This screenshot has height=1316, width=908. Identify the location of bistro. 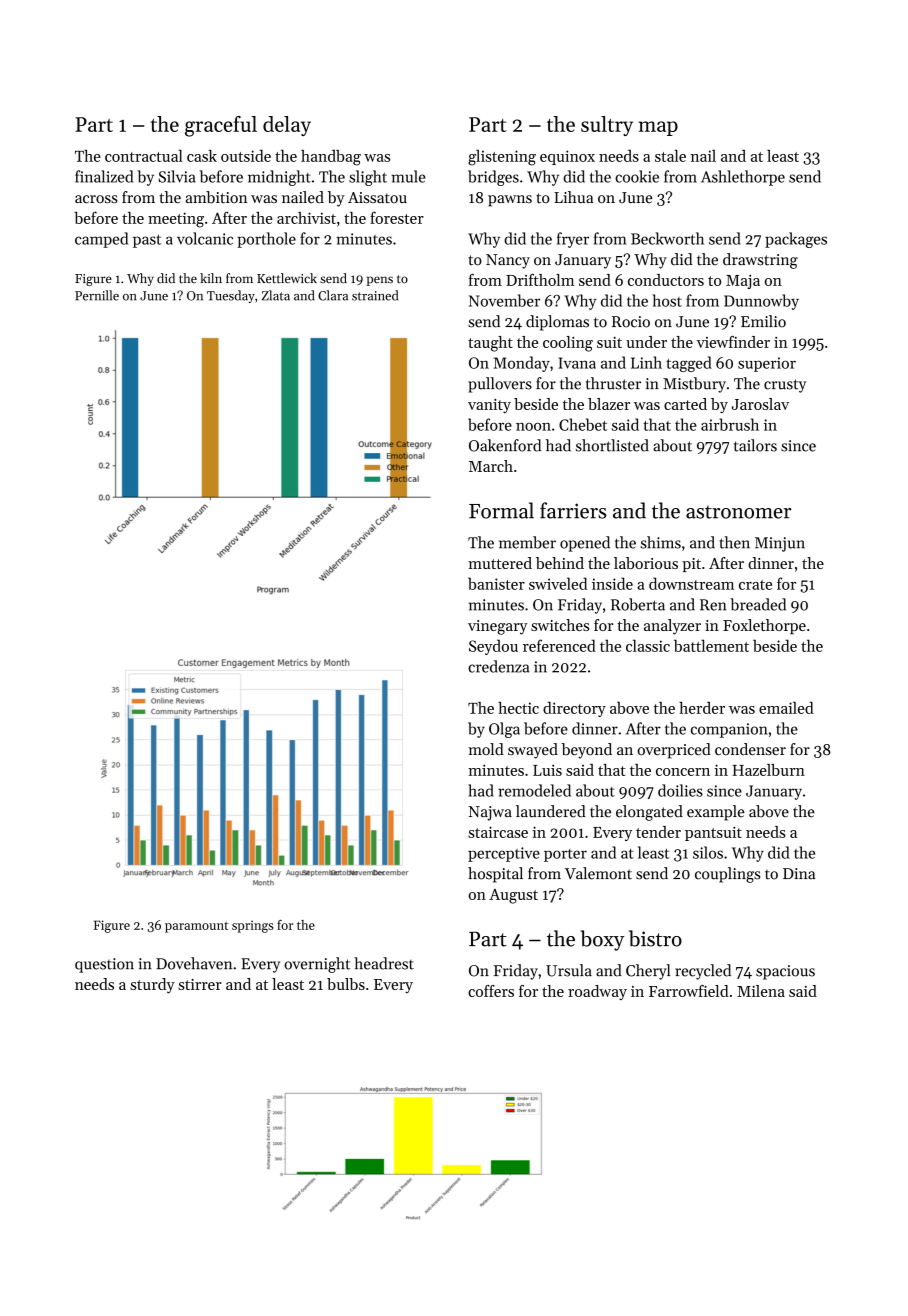
(655, 938).
